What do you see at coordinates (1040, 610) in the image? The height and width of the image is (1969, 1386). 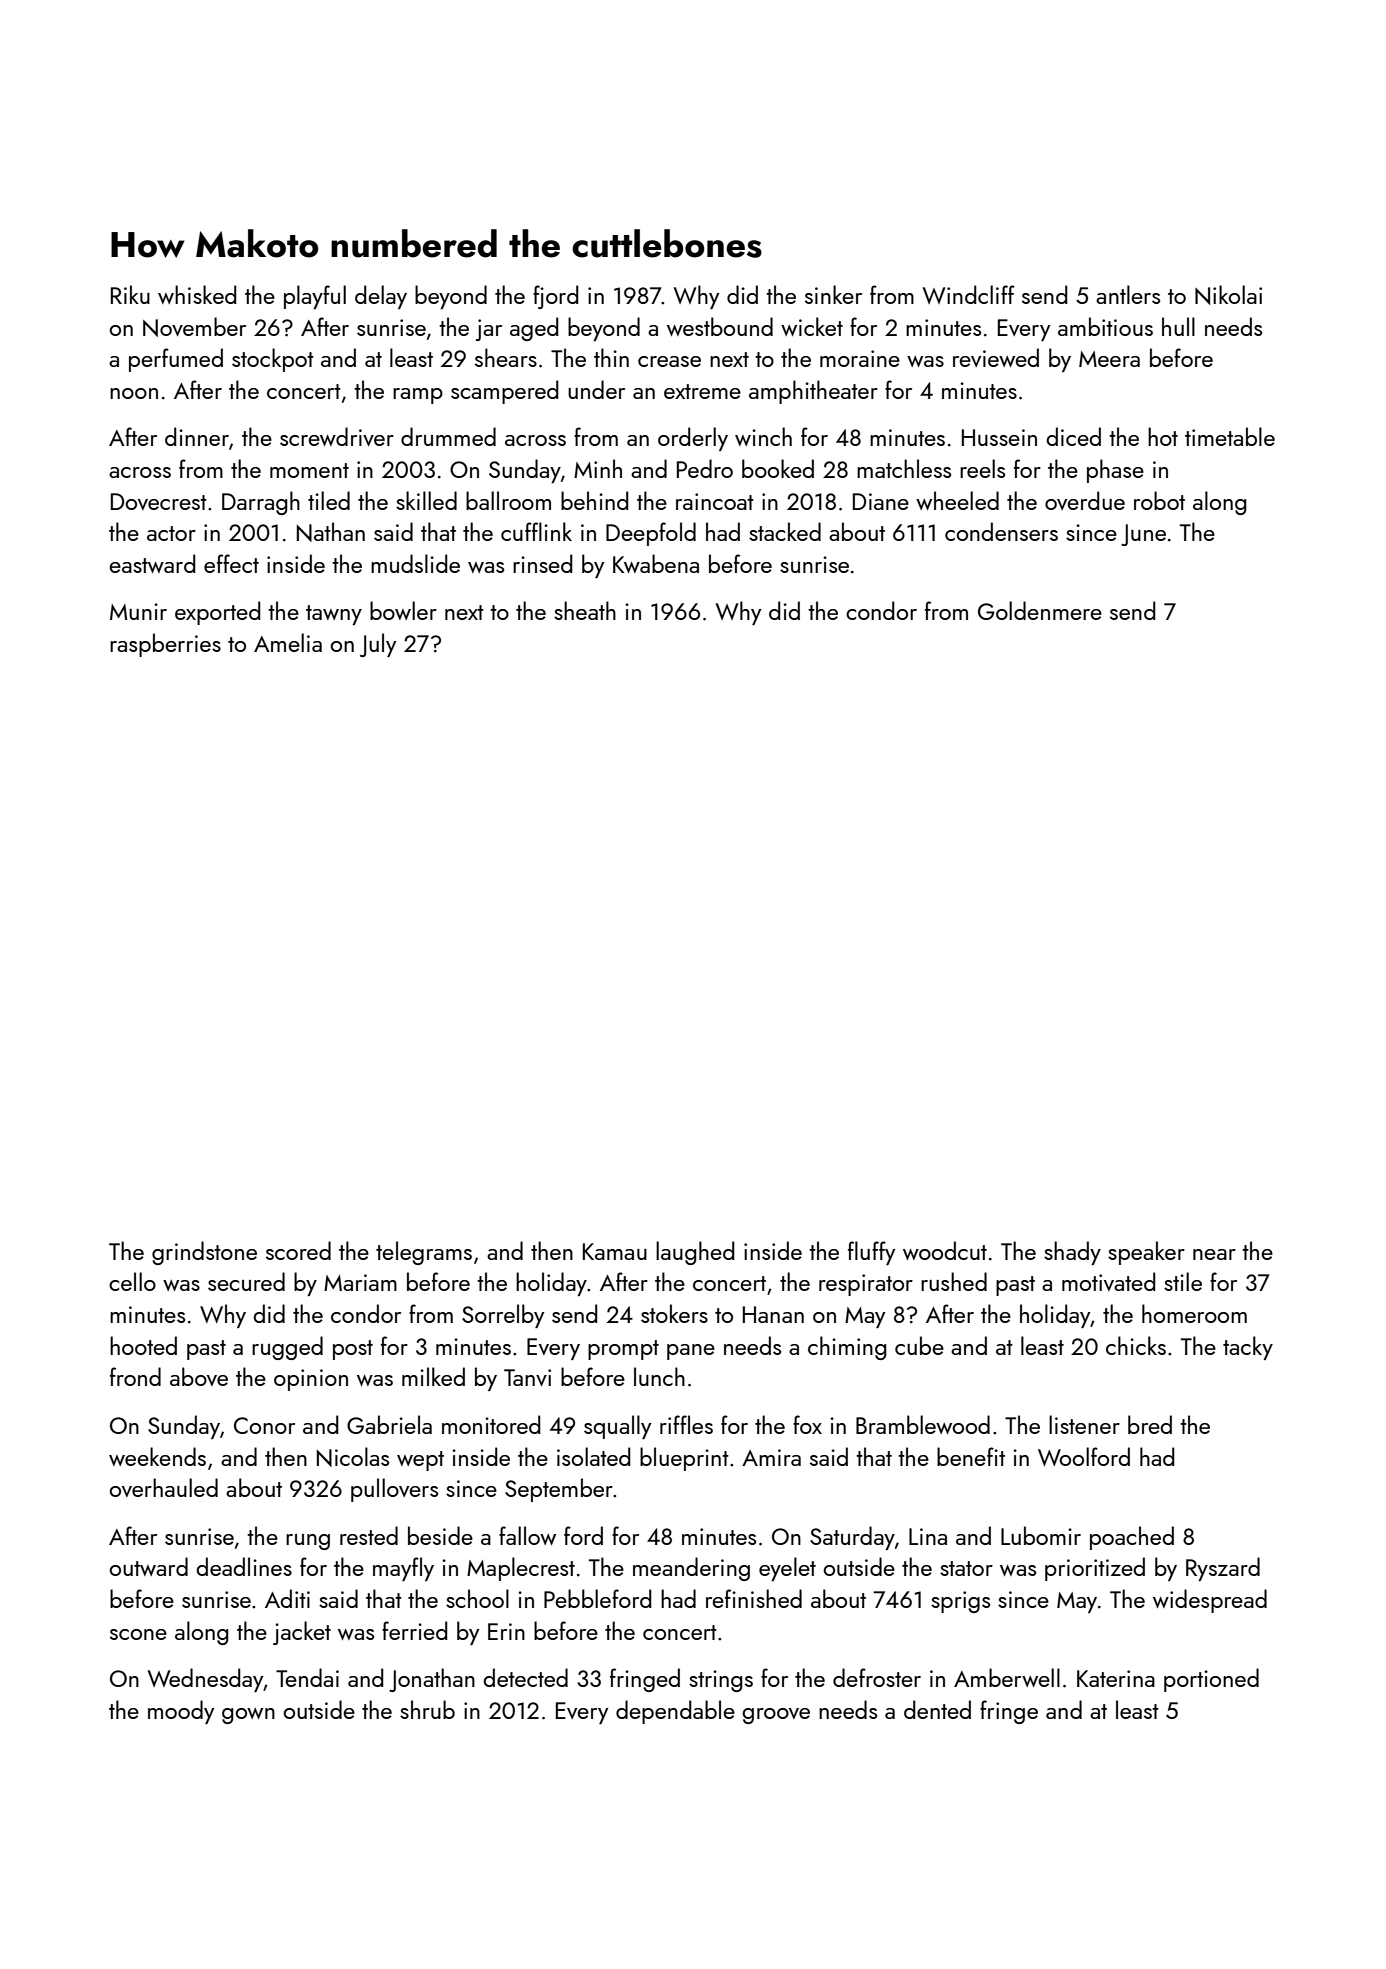 I see `Goldenmere` at bounding box center [1040, 610].
